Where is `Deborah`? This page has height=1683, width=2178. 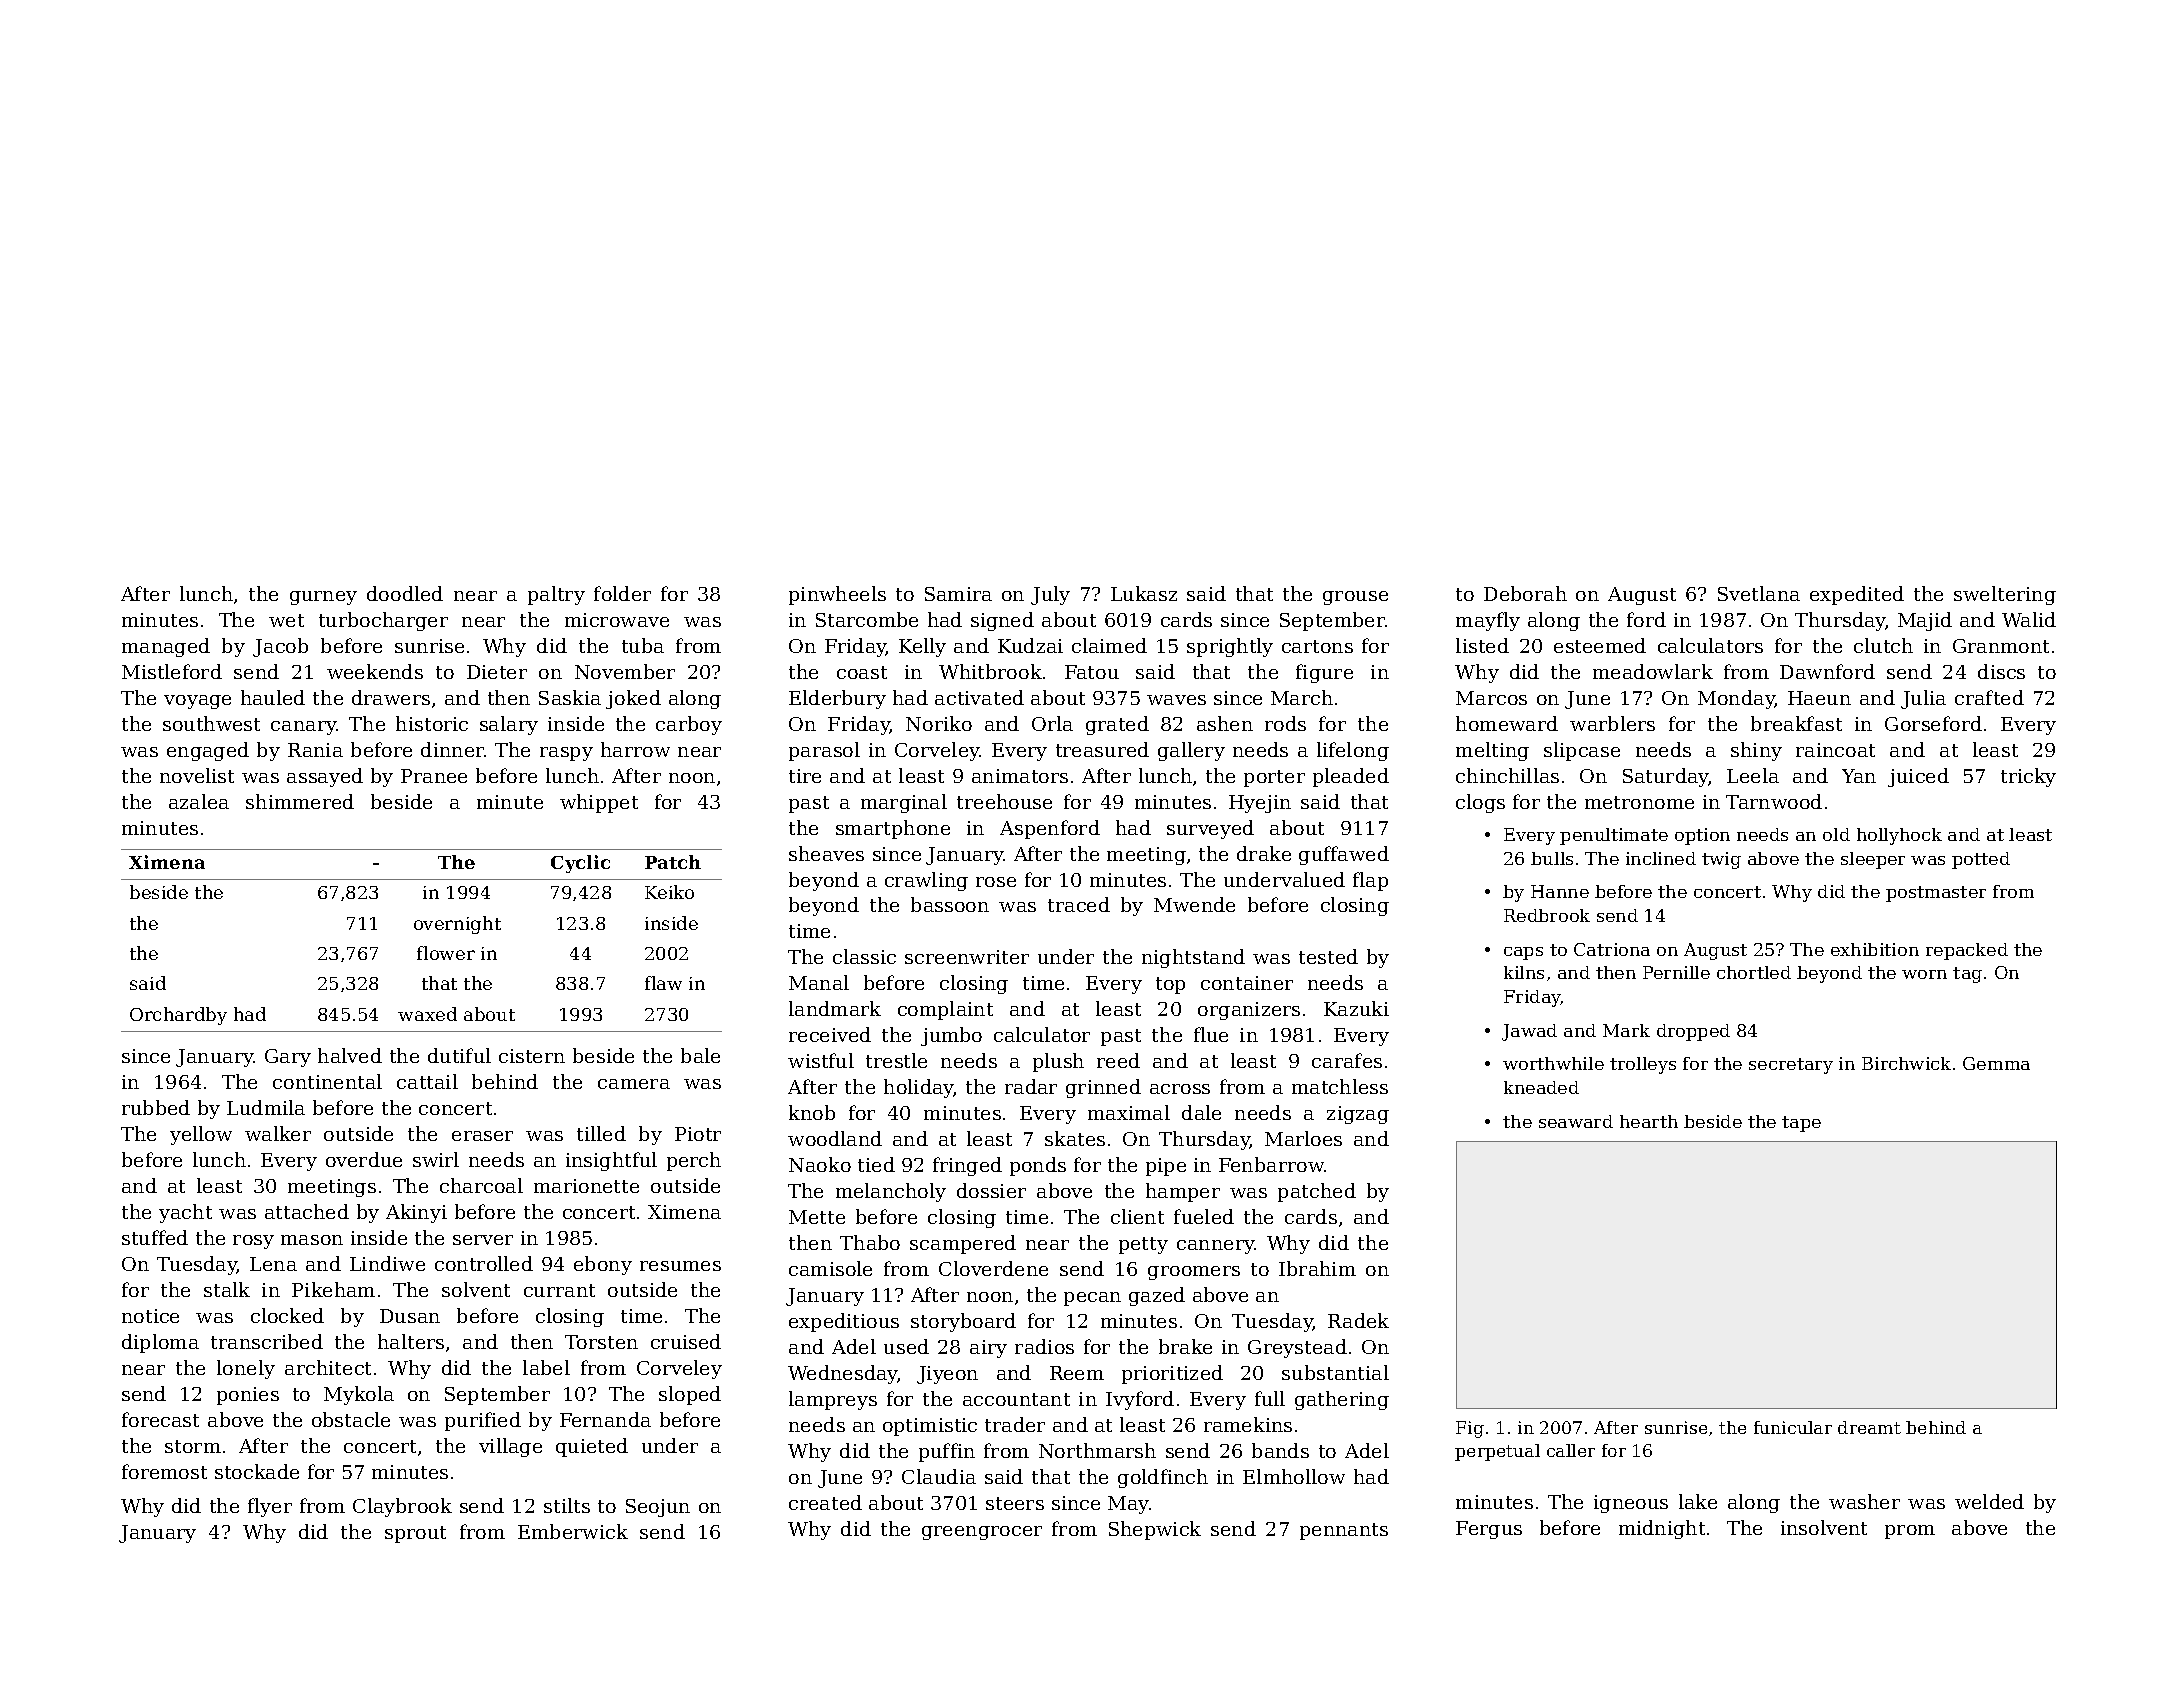
Deborah is located at coordinates (1525, 593).
